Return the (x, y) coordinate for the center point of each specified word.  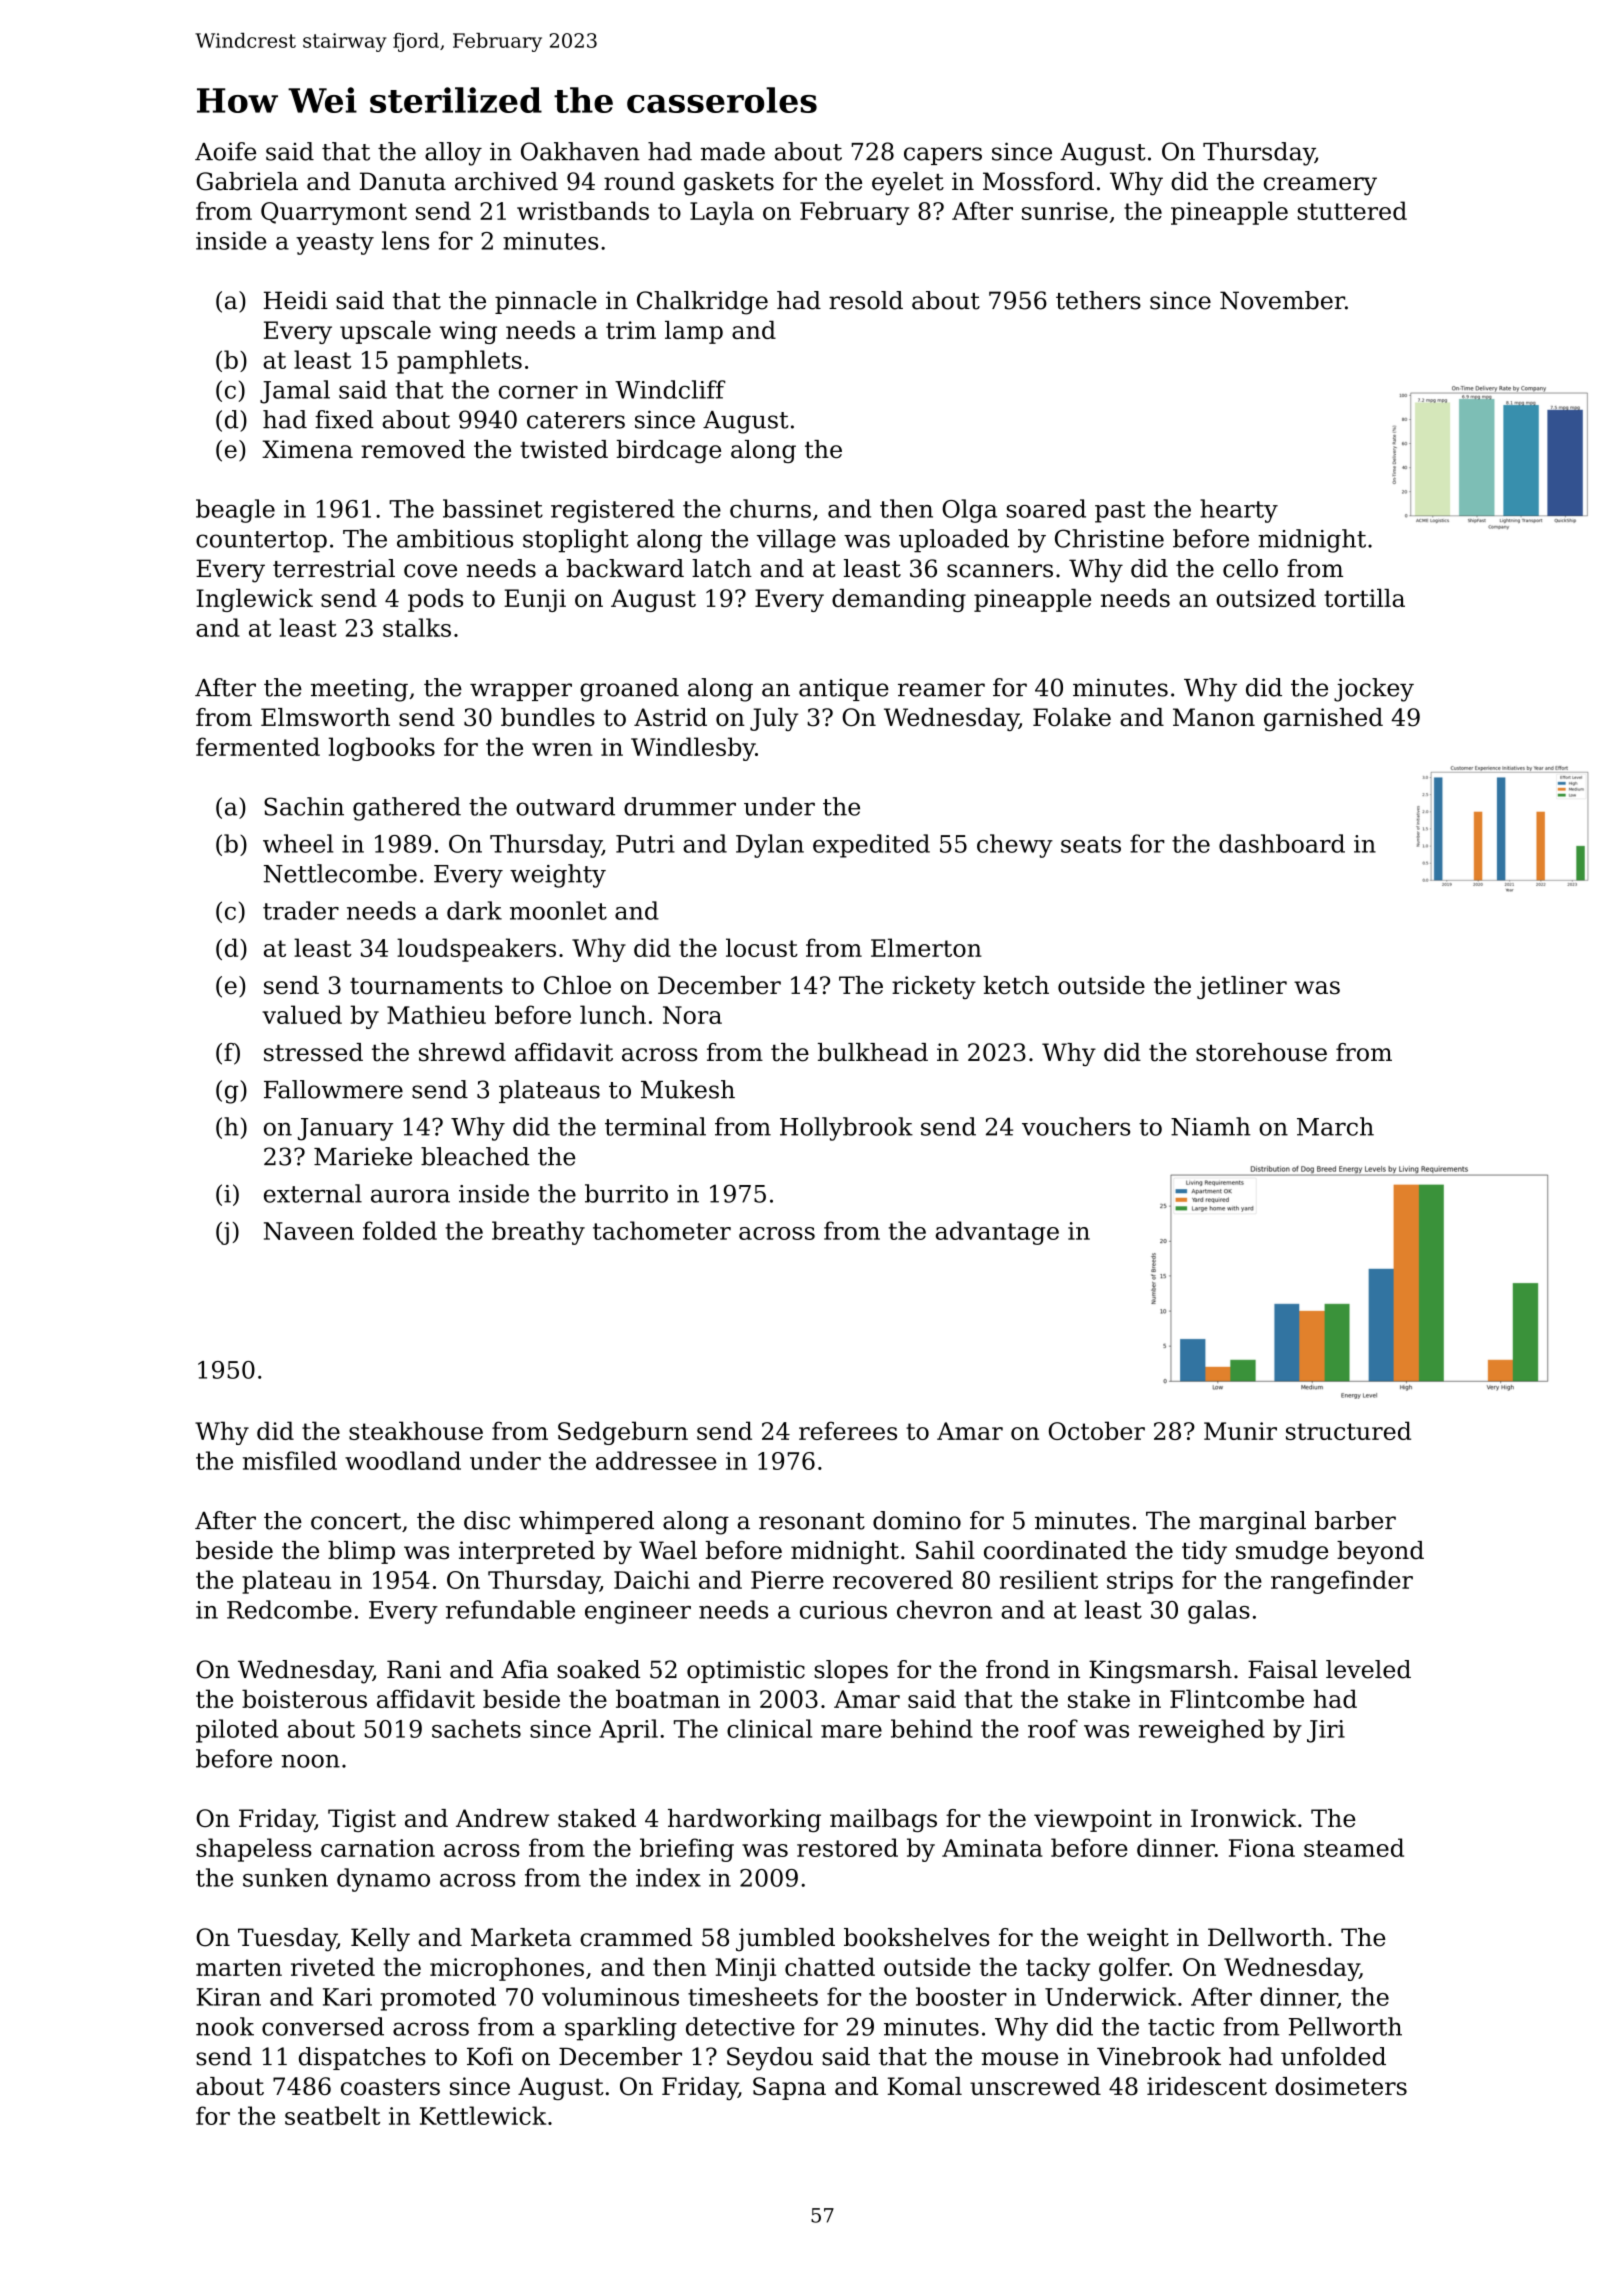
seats (1091, 844)
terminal (655, 1126)
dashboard (1282, 843)
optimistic (746, 1671)
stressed (313, 1052)
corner (538, 392)
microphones (507, 1969)
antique (844, 690)
